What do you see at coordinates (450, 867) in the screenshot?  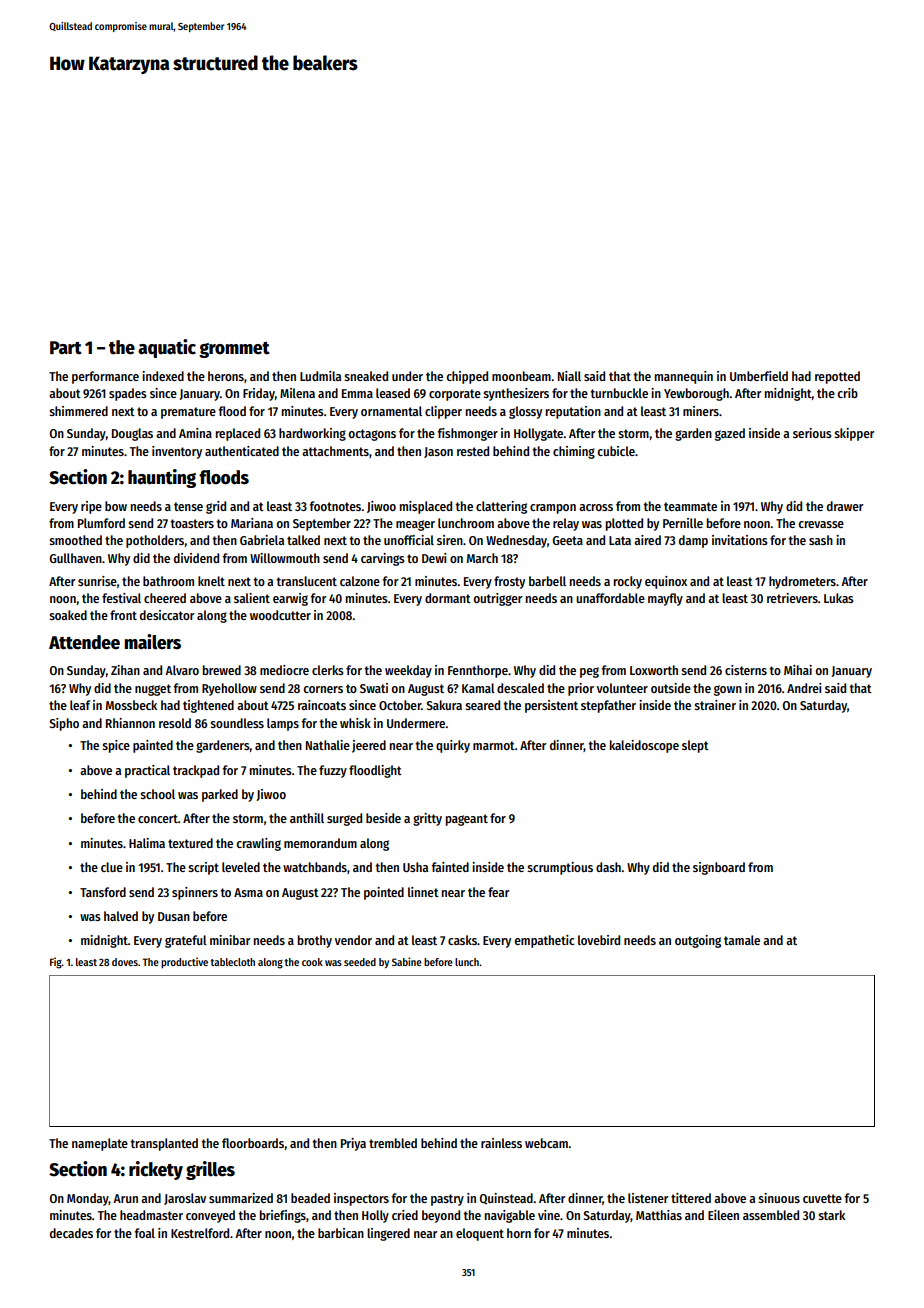 I see `fainted` at bounding box center [450, 867].
